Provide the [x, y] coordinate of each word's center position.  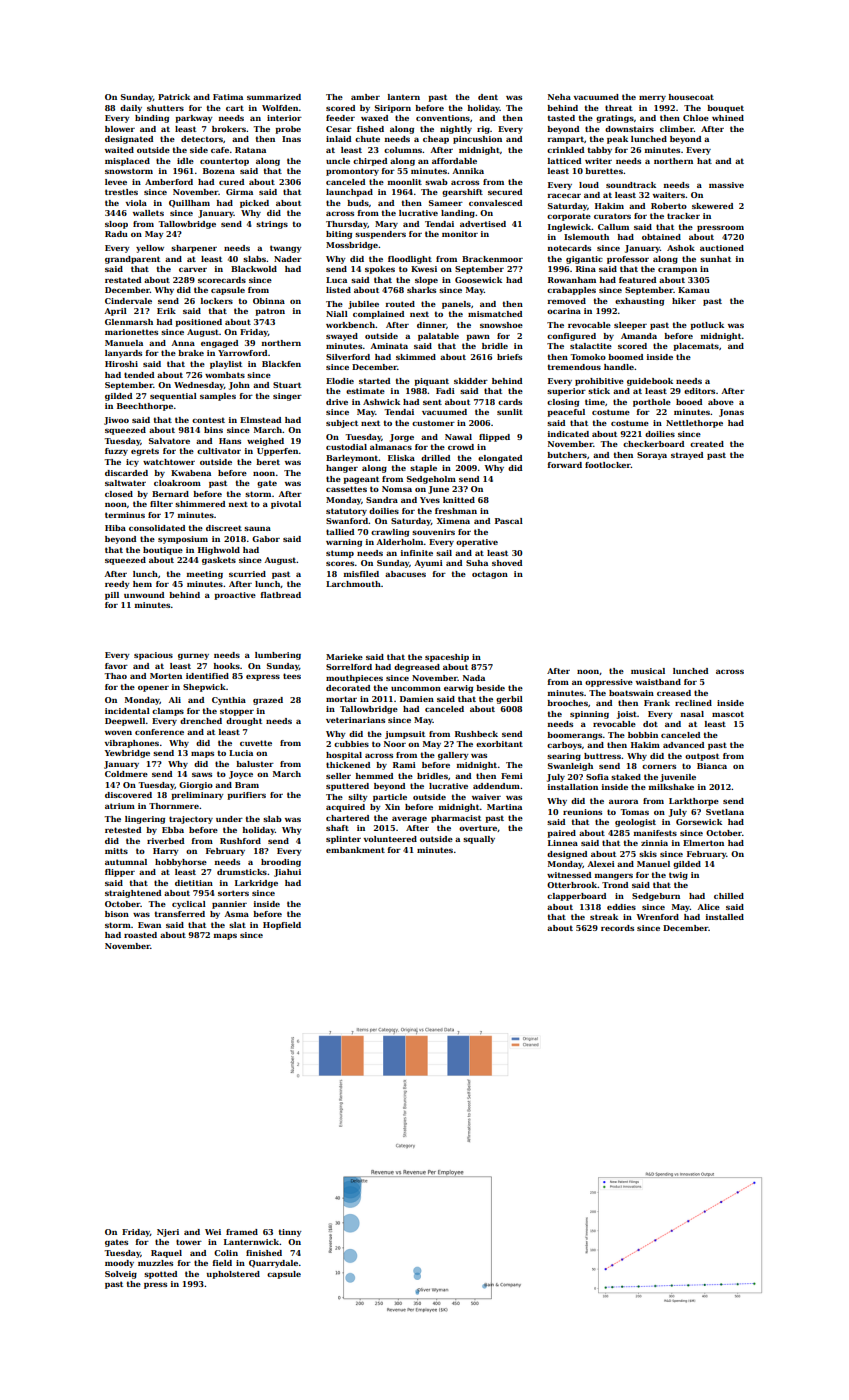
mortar [341, 699]
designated [129, 140]
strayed [687, 456]
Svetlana [725, 812]
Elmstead [261, 420]
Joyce [241, 775]
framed [242, 1232]
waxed [375, 118]
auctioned [722, 248]
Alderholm [400, 542]
